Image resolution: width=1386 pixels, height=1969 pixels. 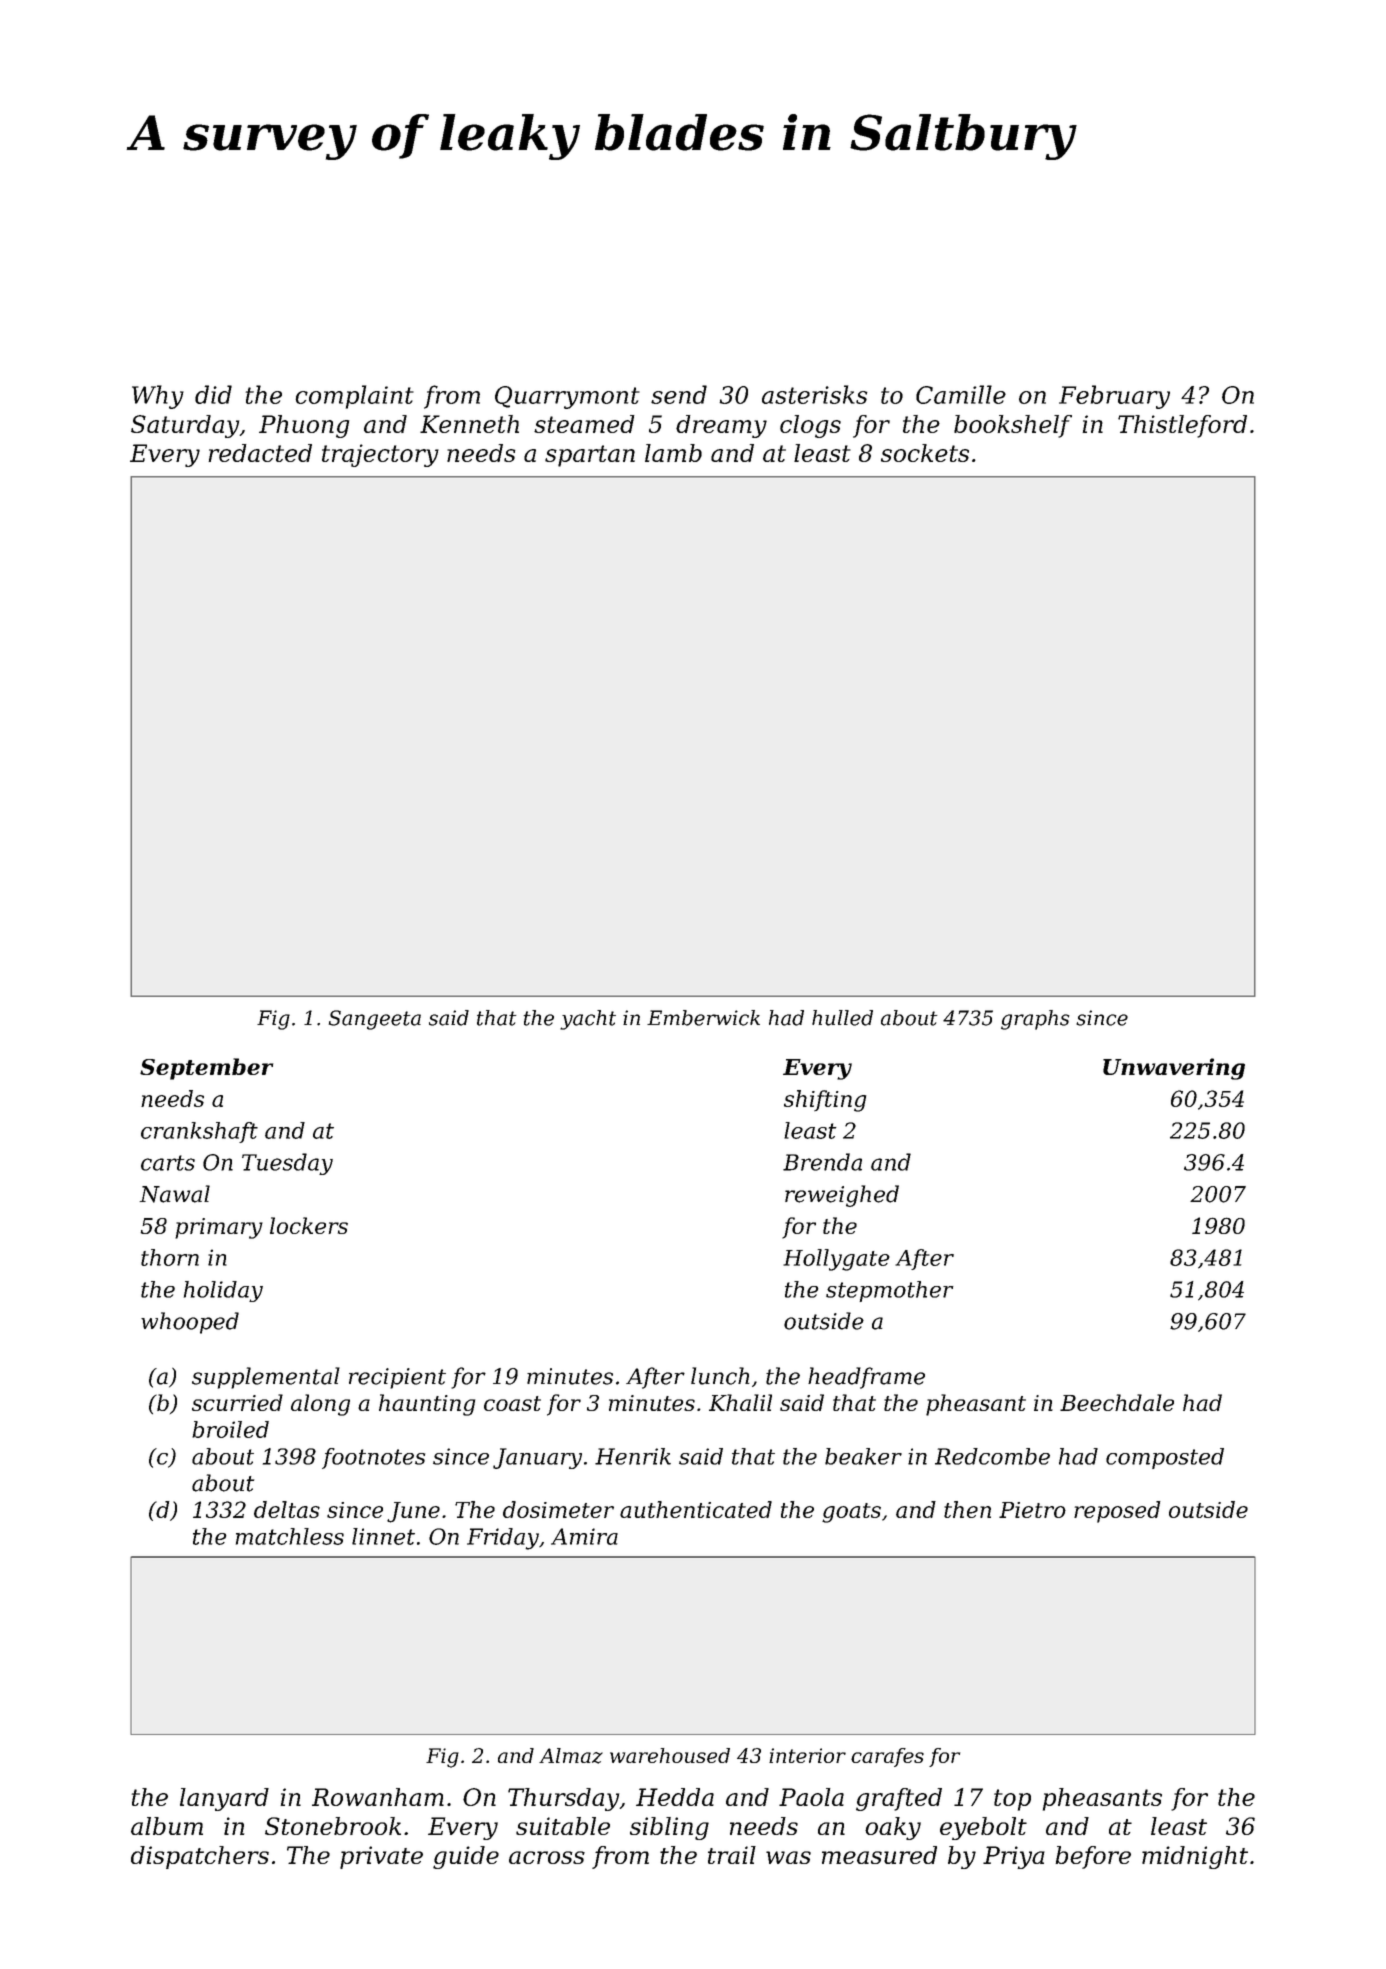 I want to click on Emberwick, so click(x=703, y=1018).
